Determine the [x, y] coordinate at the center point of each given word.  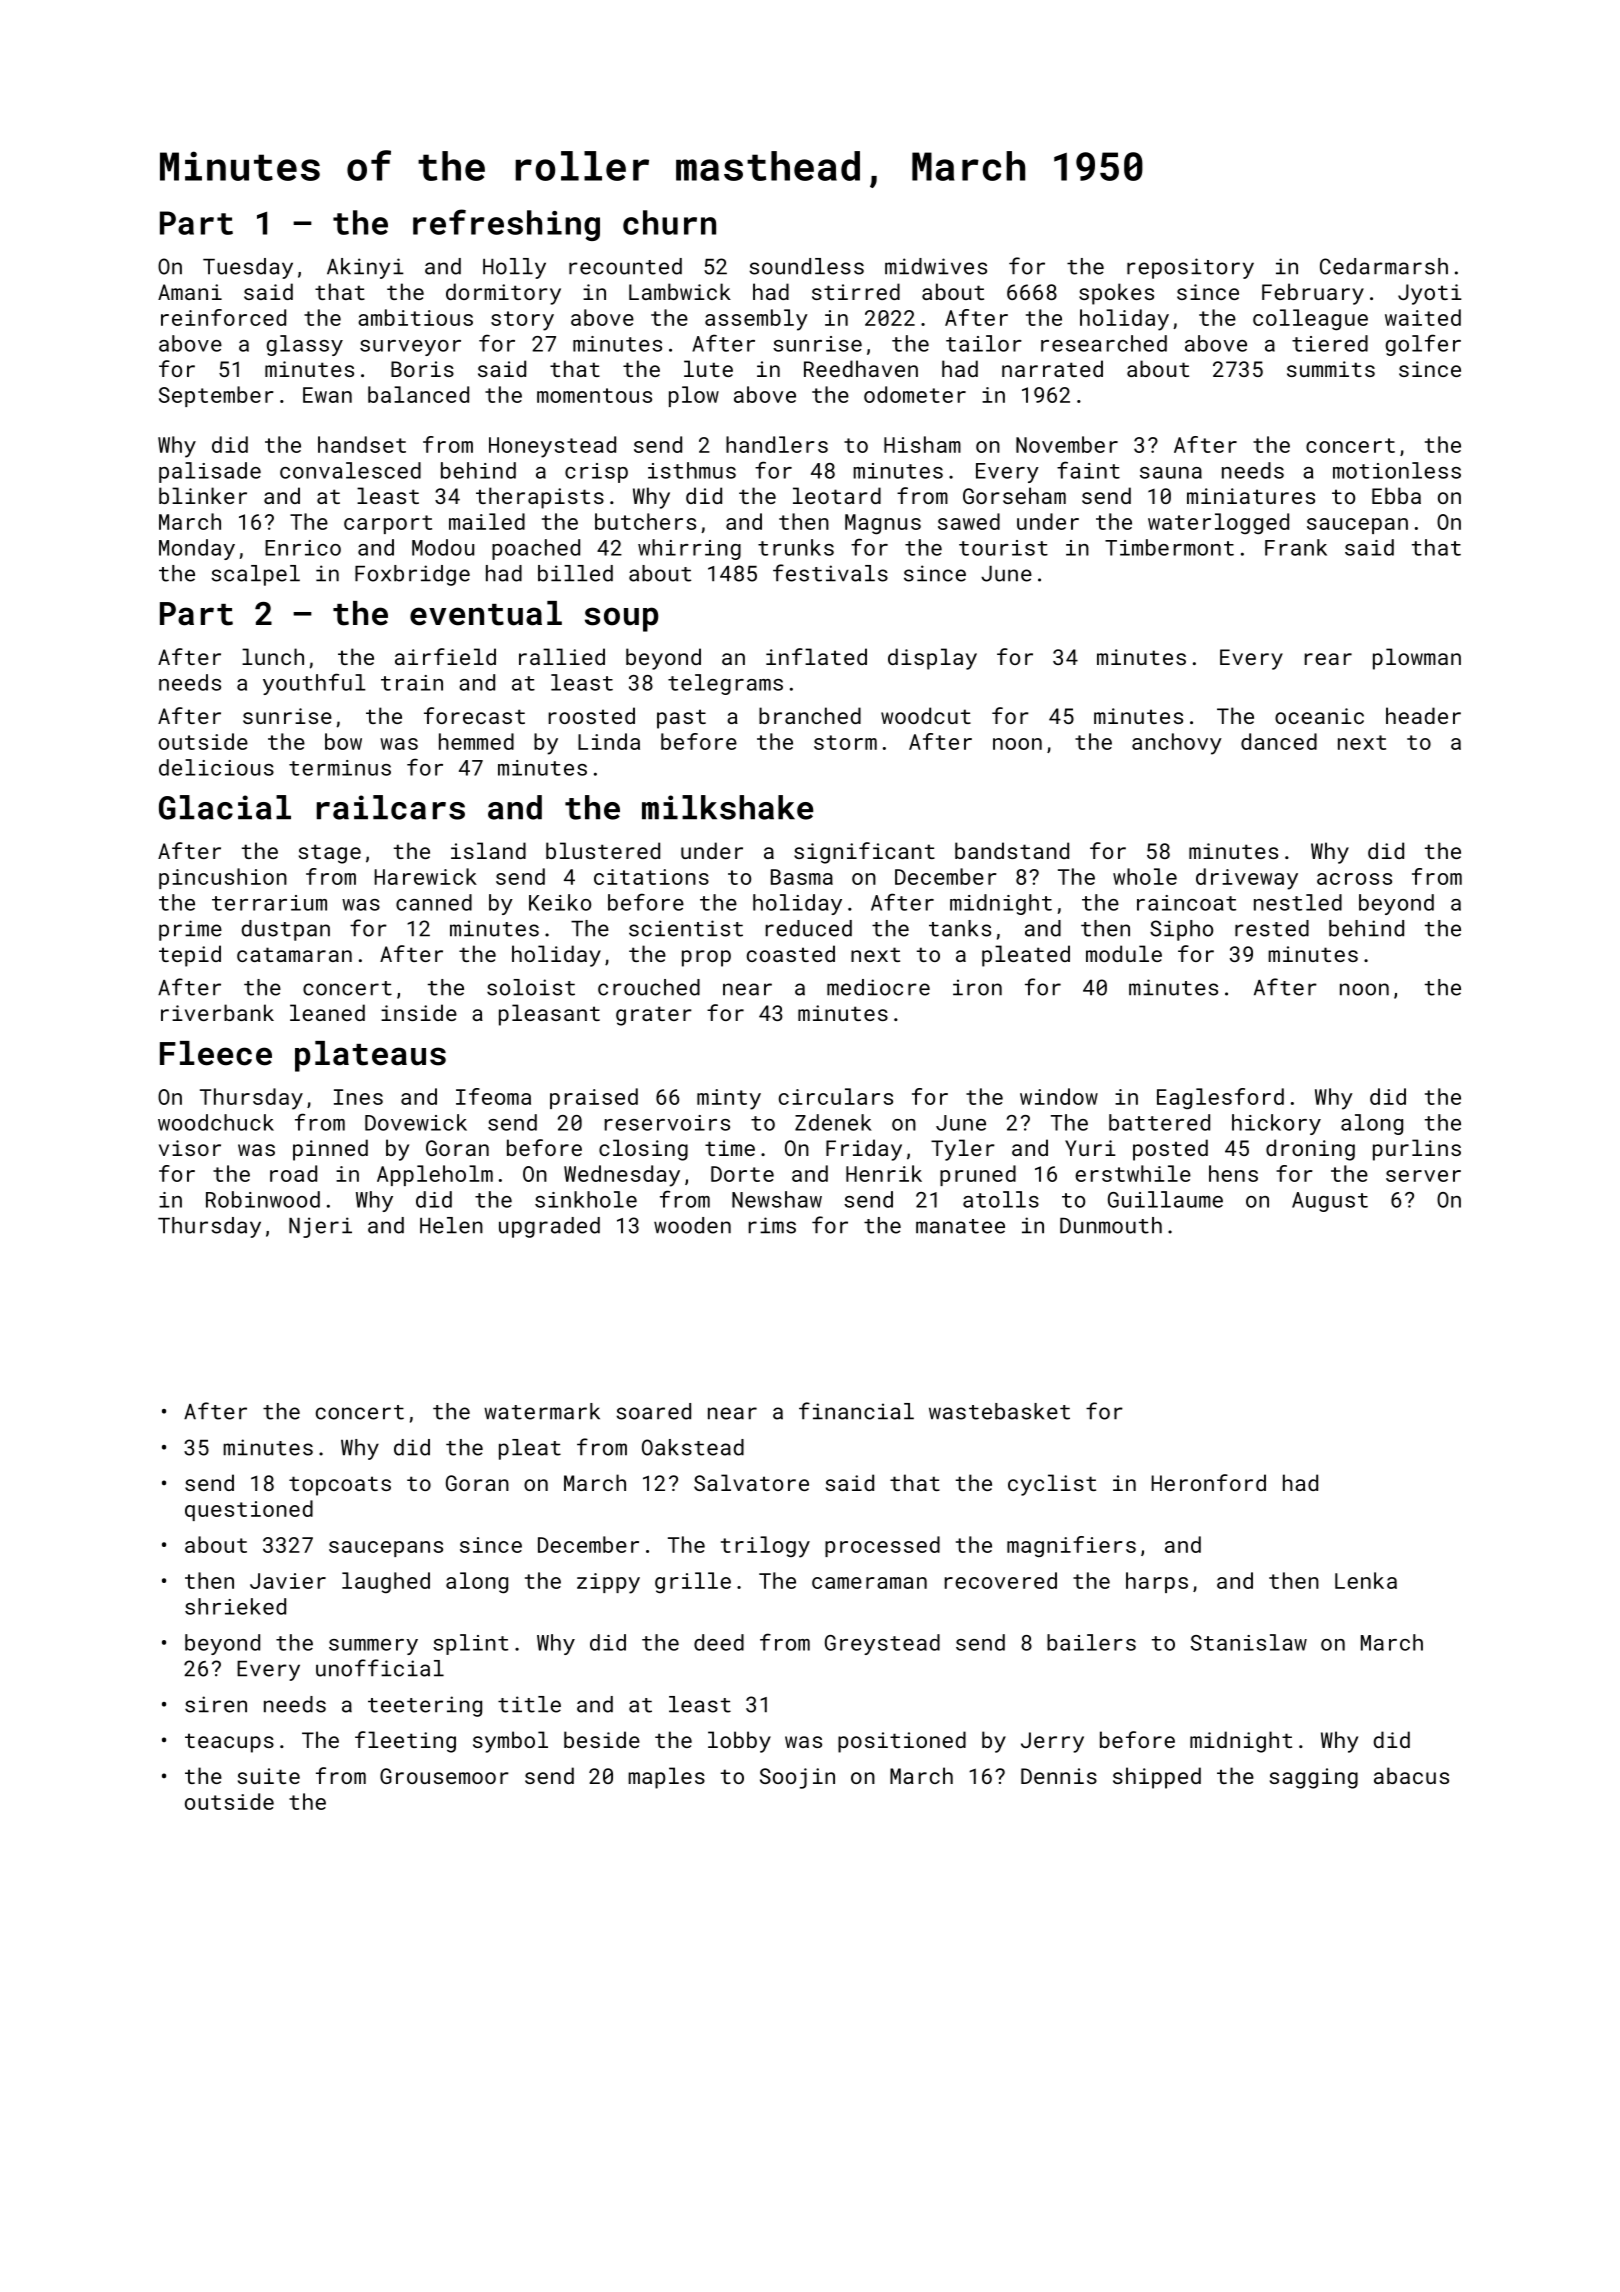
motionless [1397, 470]
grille [693, 1583]
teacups [229, 1743]
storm [845, 742]
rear [1328, 659]
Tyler [963, 1150]
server [1423, 1176]
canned [434, 902]
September [216, 396]
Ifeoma [493, 1096]
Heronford [1209, 1482]
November [1067, 444]
